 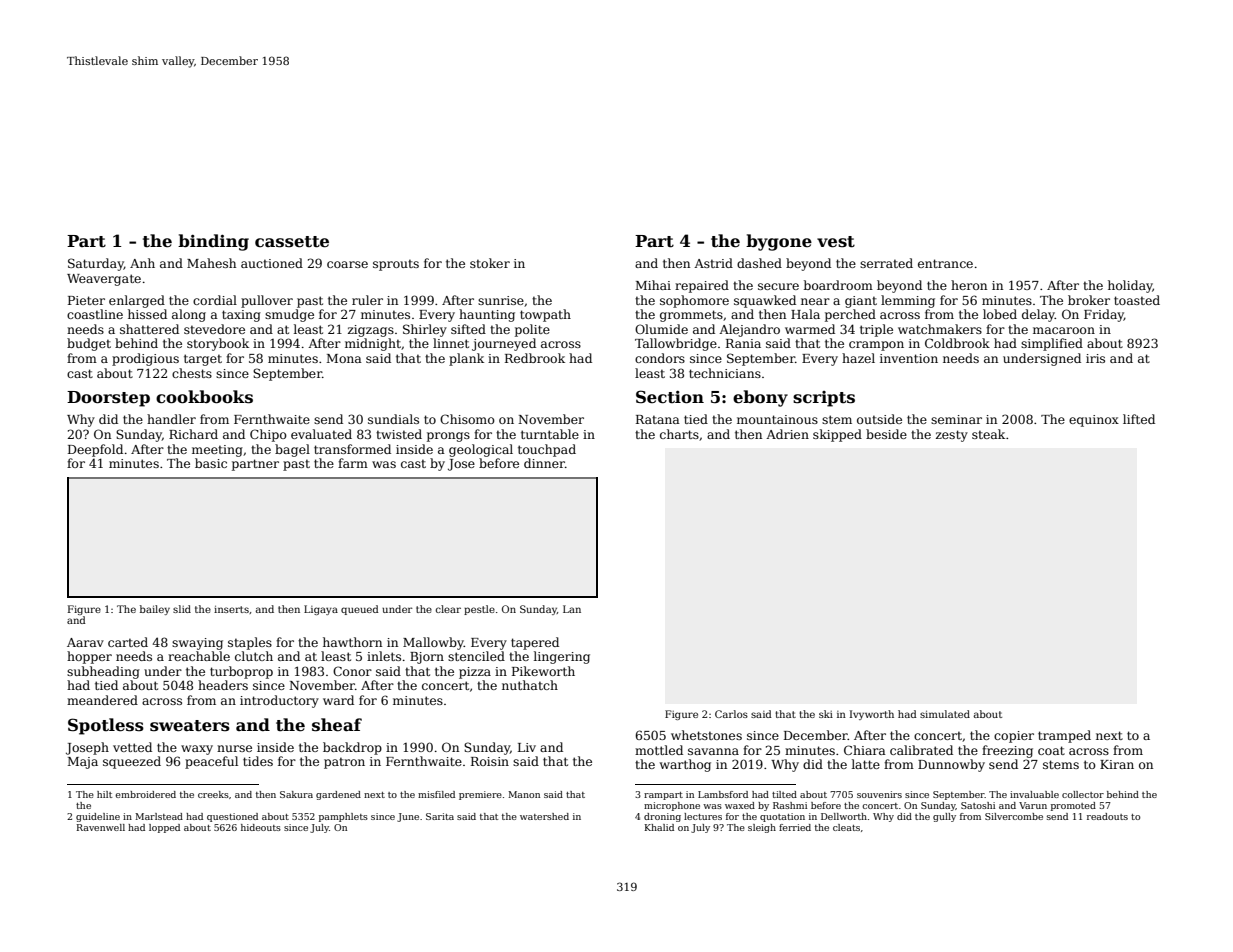 What do you see at coordinates (886, 263) in the page?
I see `serrated` at bounding box center [886, 263].
